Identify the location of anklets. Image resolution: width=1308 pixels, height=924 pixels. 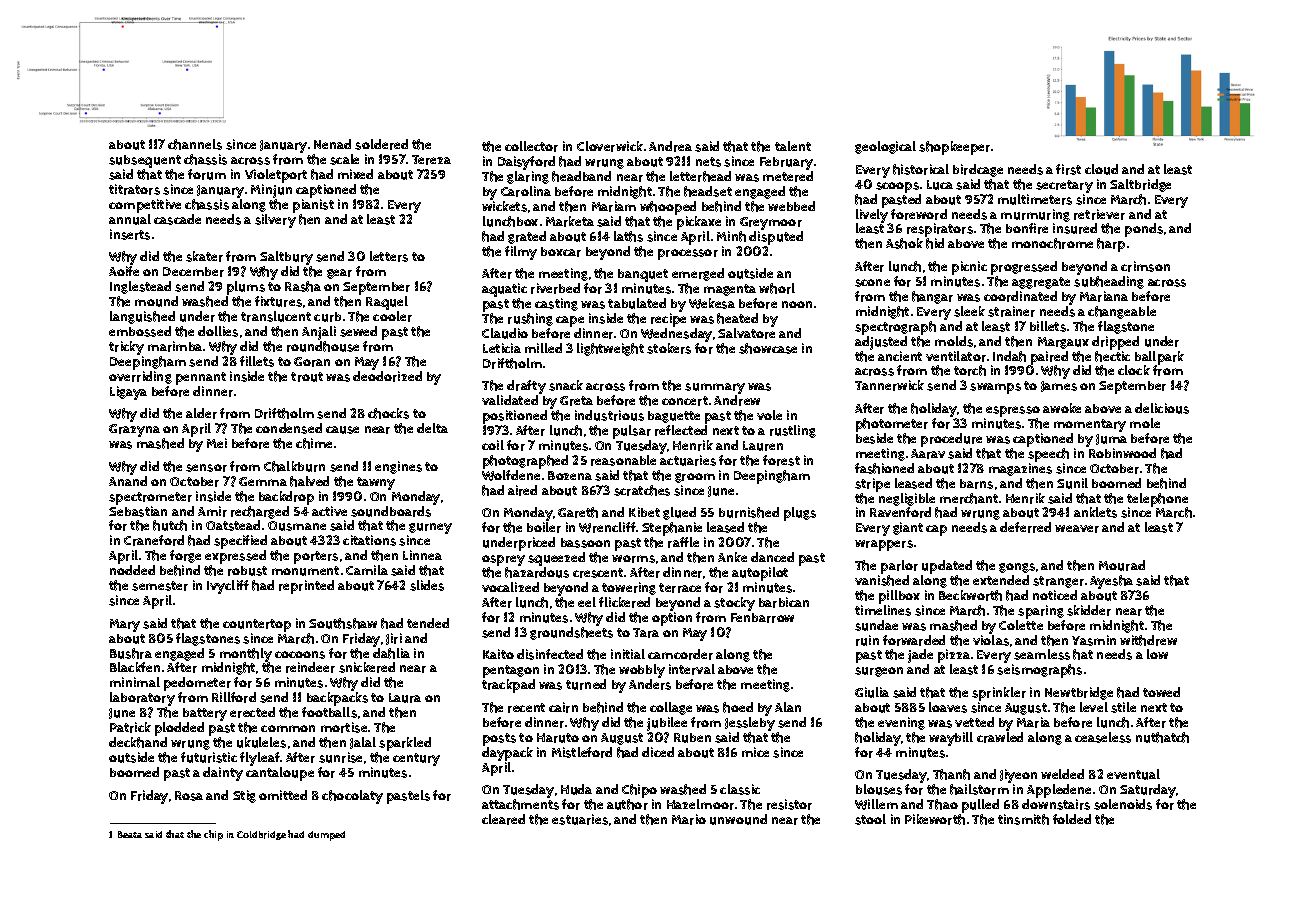
(1095, 512).
